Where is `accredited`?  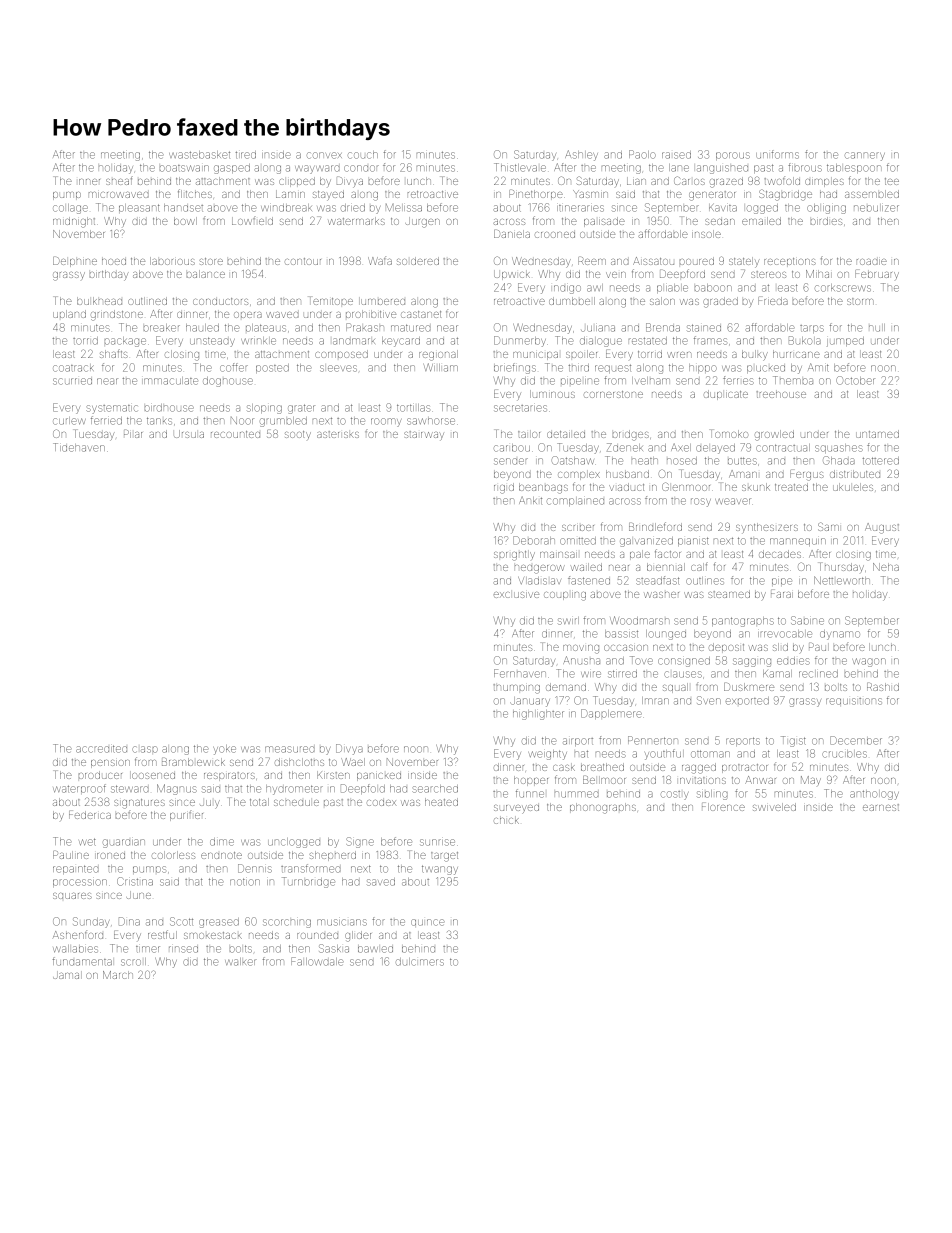
accredited is located at coordinates (101, 749).
